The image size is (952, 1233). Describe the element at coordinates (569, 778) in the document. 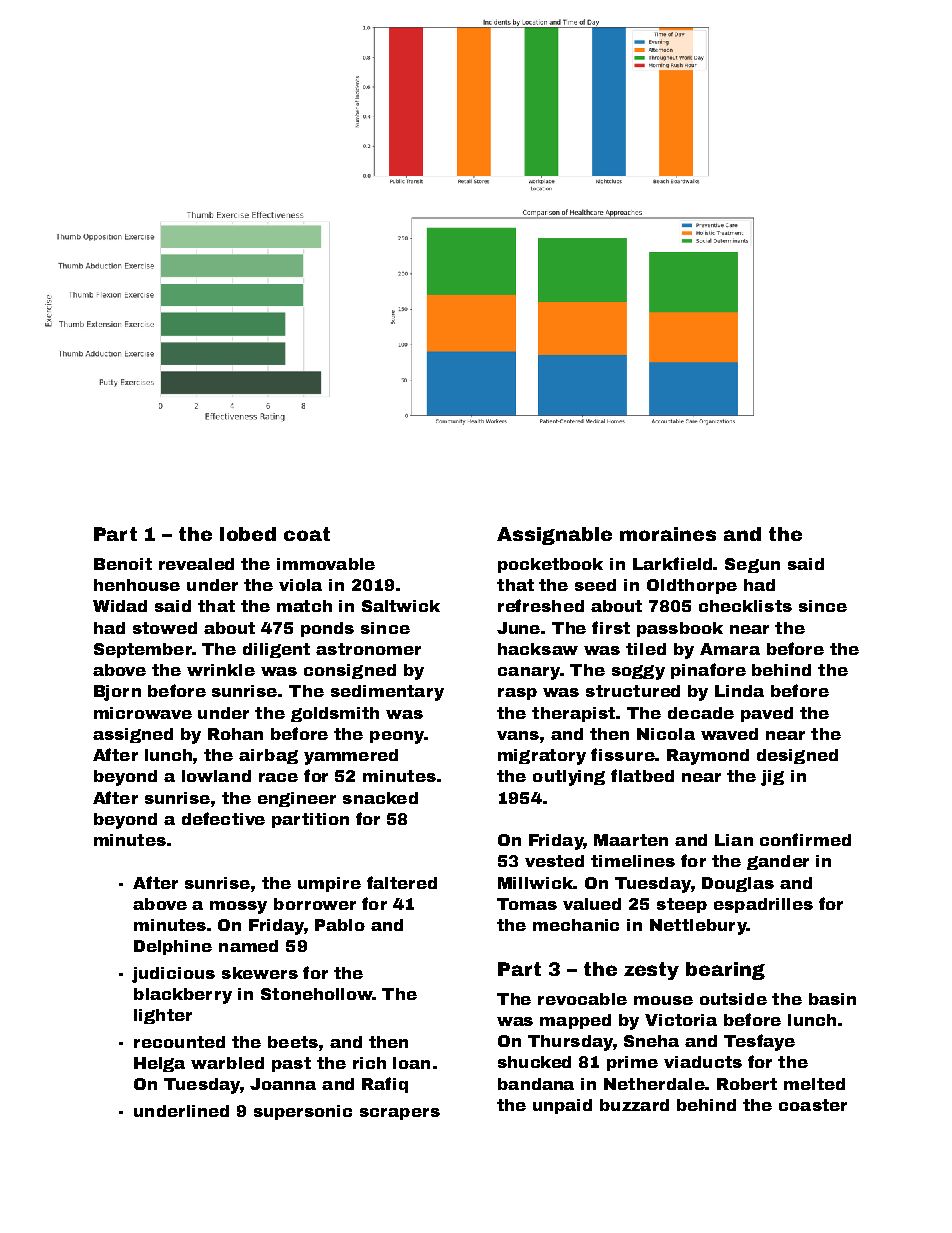

I see `outlying` at that location.
